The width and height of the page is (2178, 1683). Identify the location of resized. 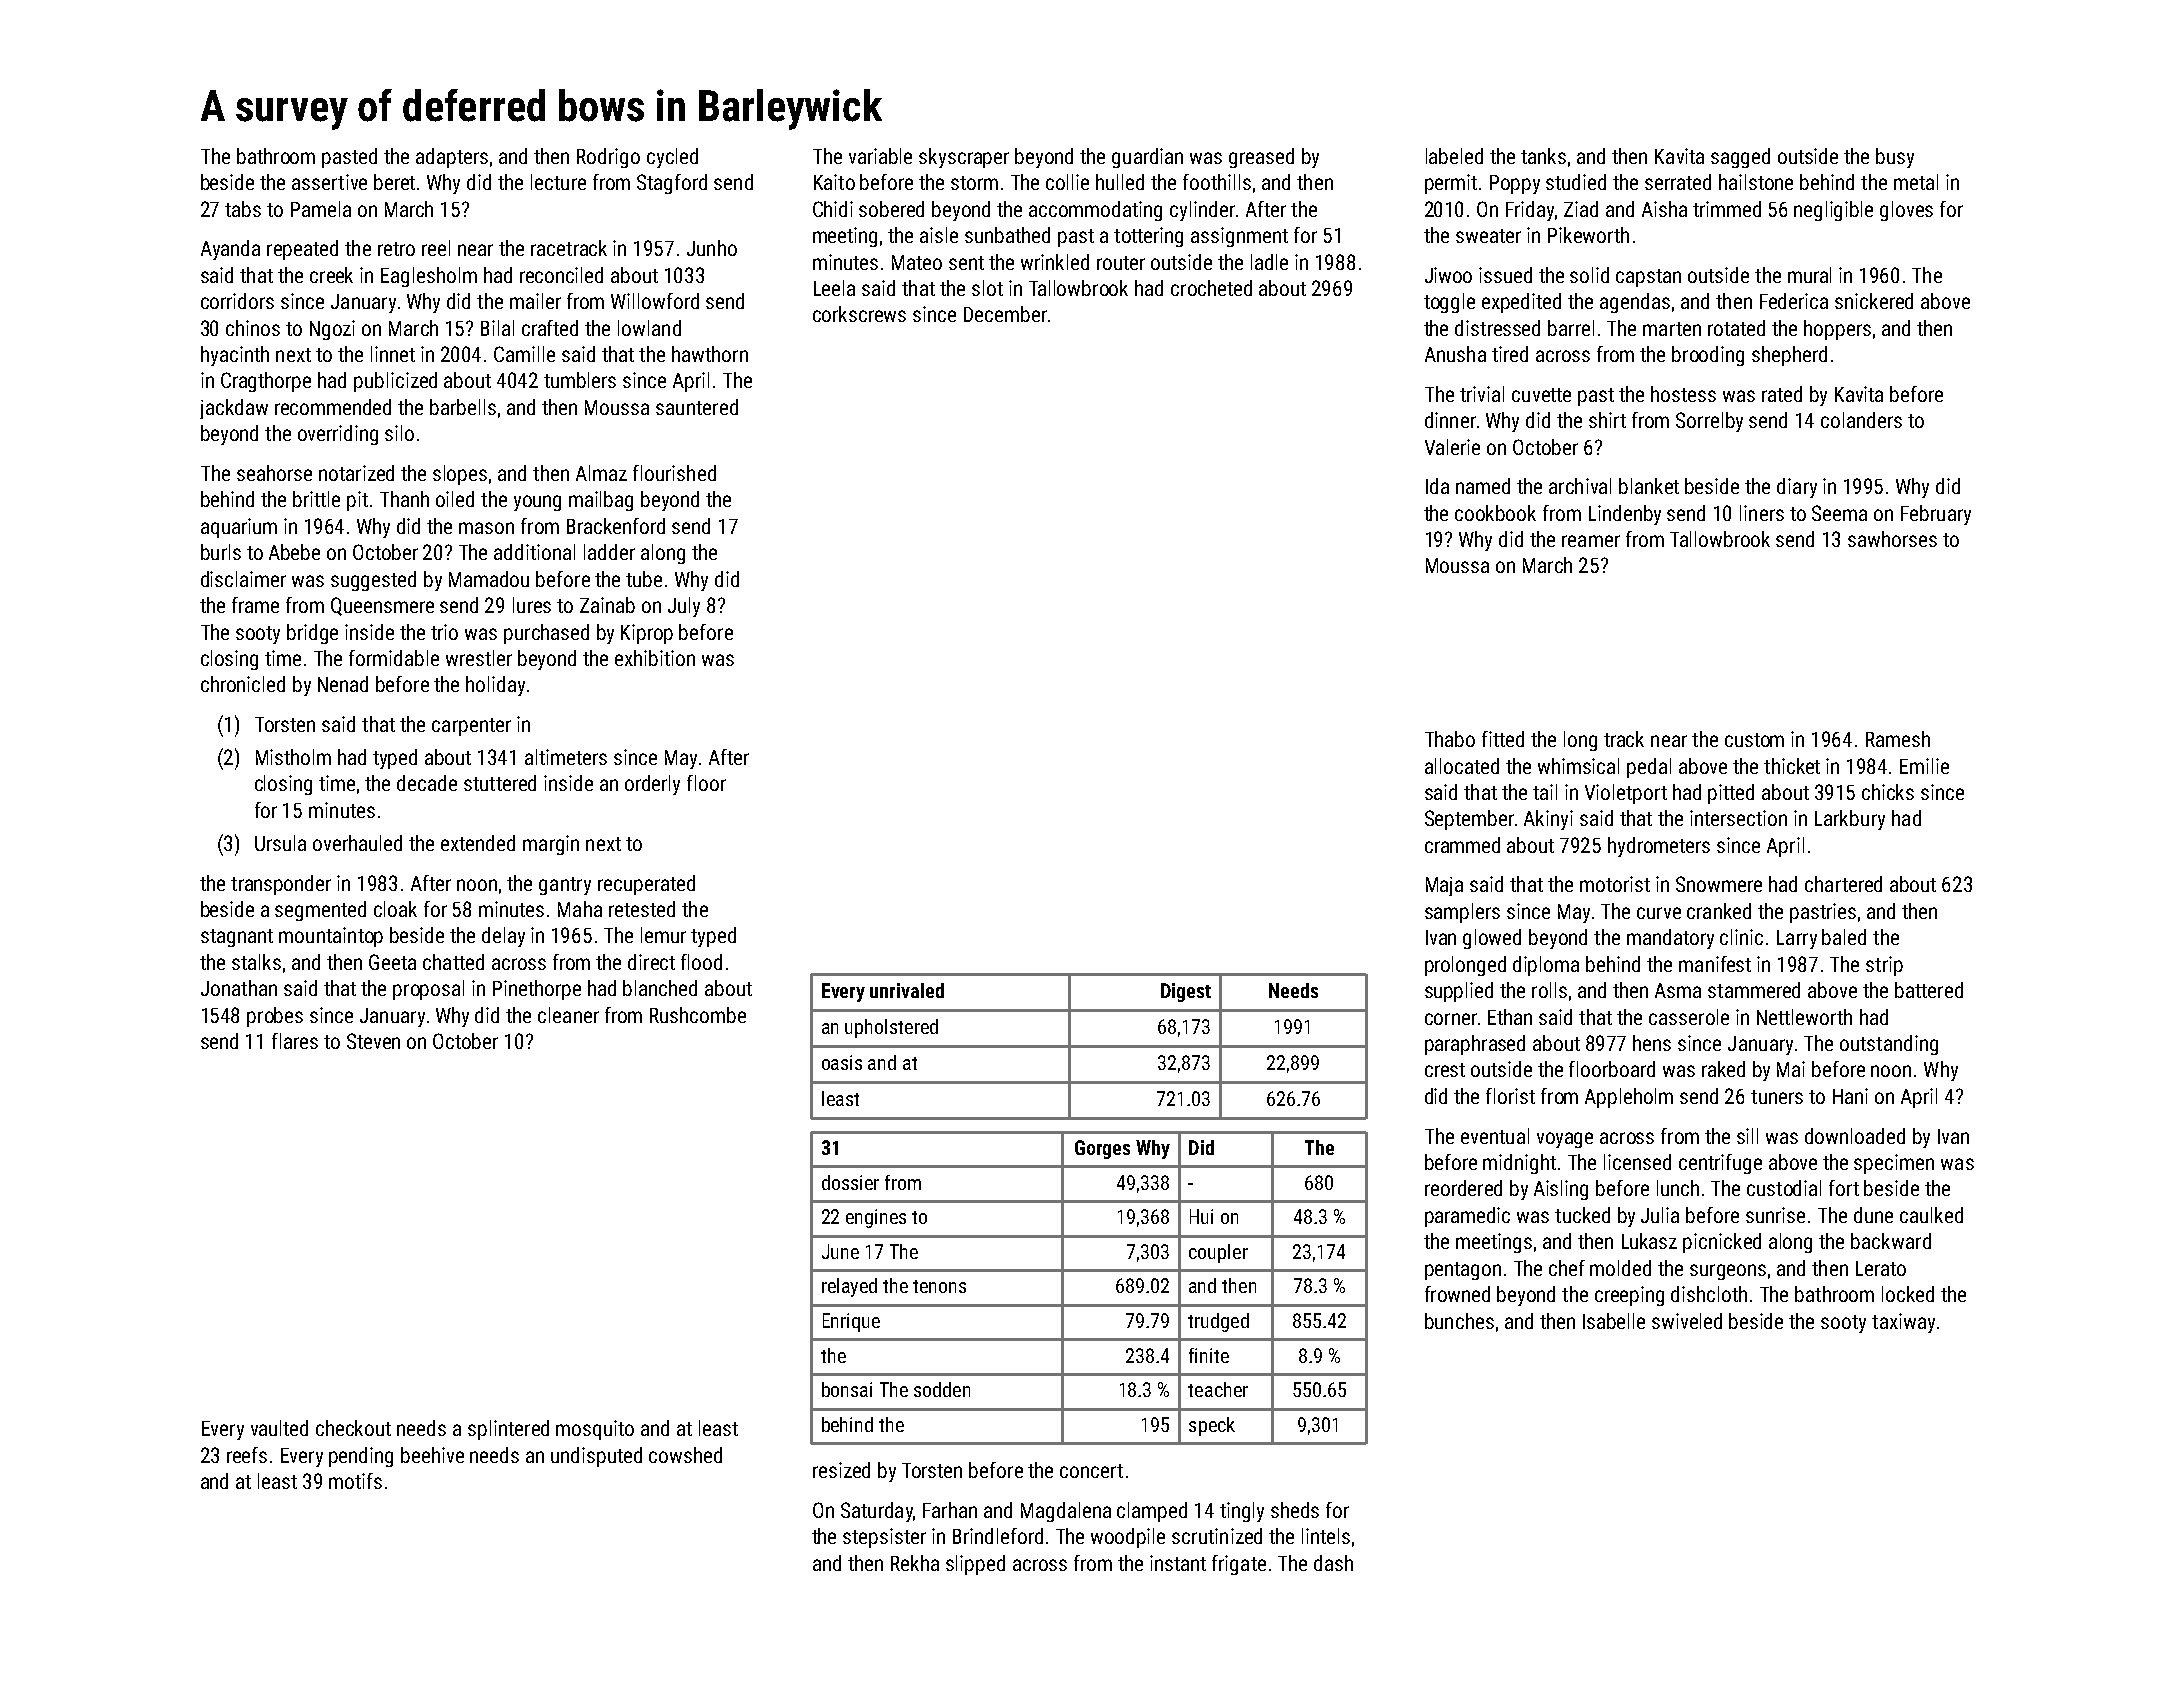
(841, 1470).
